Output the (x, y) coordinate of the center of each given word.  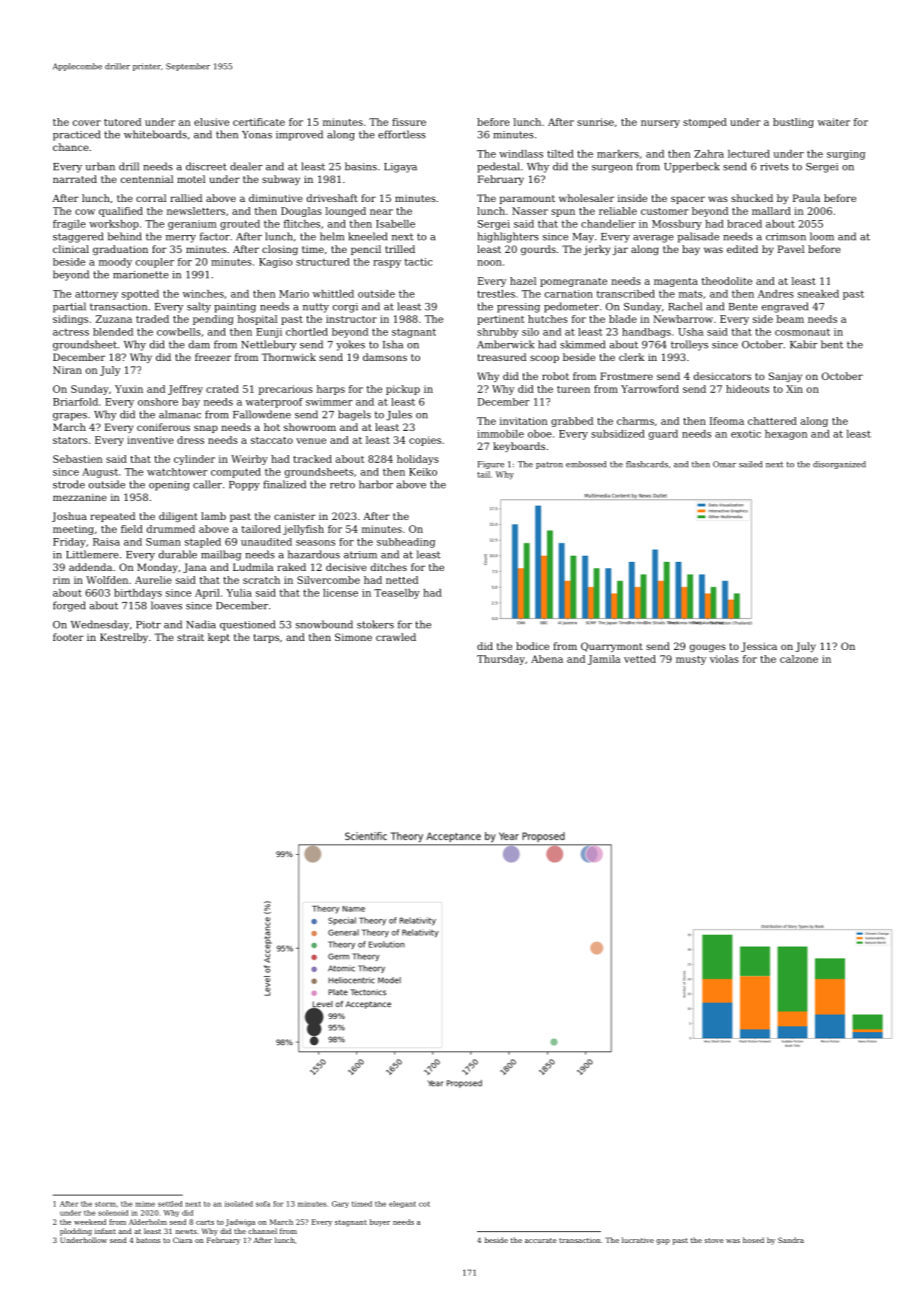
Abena (547, 659)
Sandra (791, 1240)
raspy (387, 264)
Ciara (182, 1240)
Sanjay (785, 377)
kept (219, 638)
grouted (240, 225)
